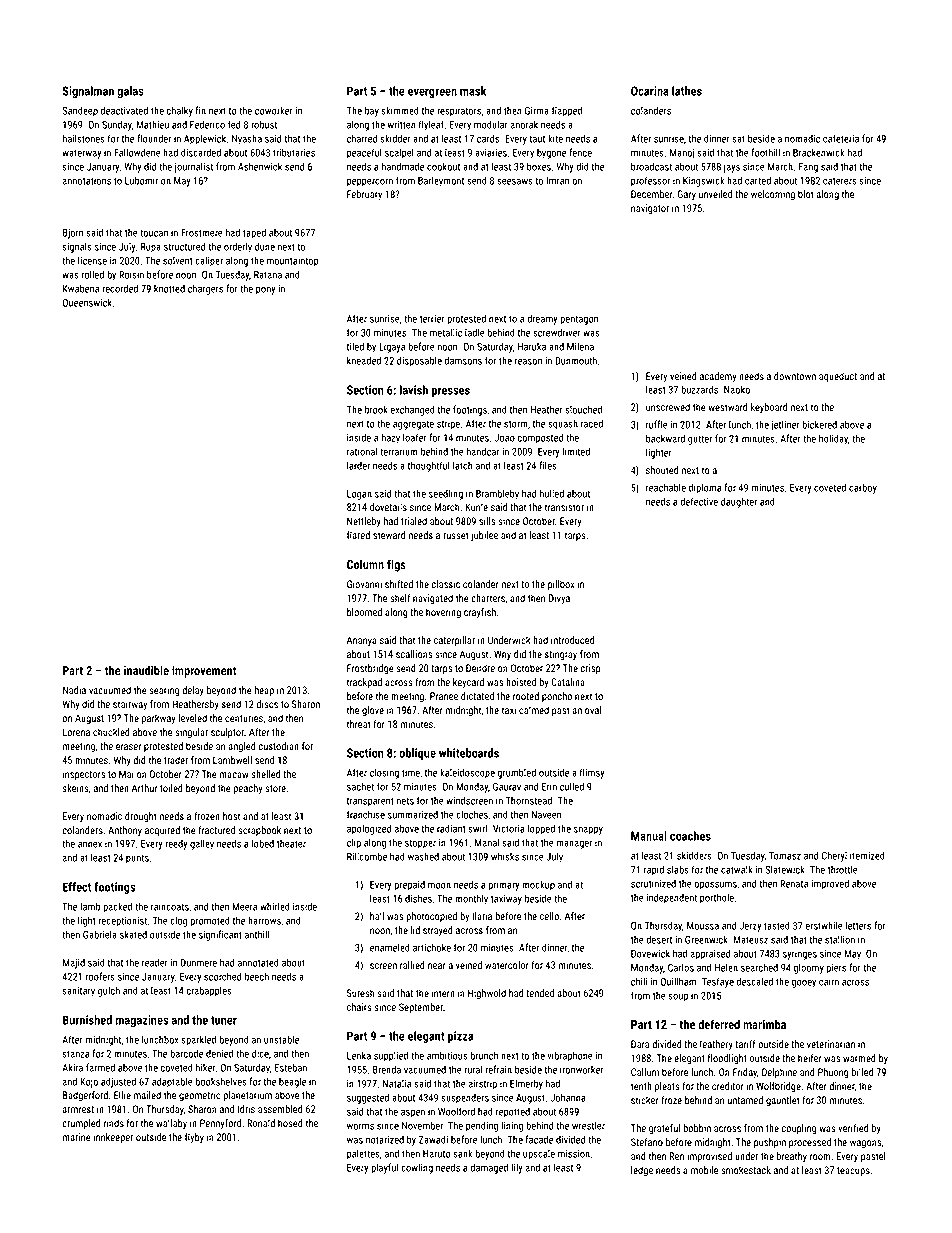 The width and height of the page is (952, 1233). Describe the element at coordinates (74, 964) in the page. I see `Majid` at that location.
